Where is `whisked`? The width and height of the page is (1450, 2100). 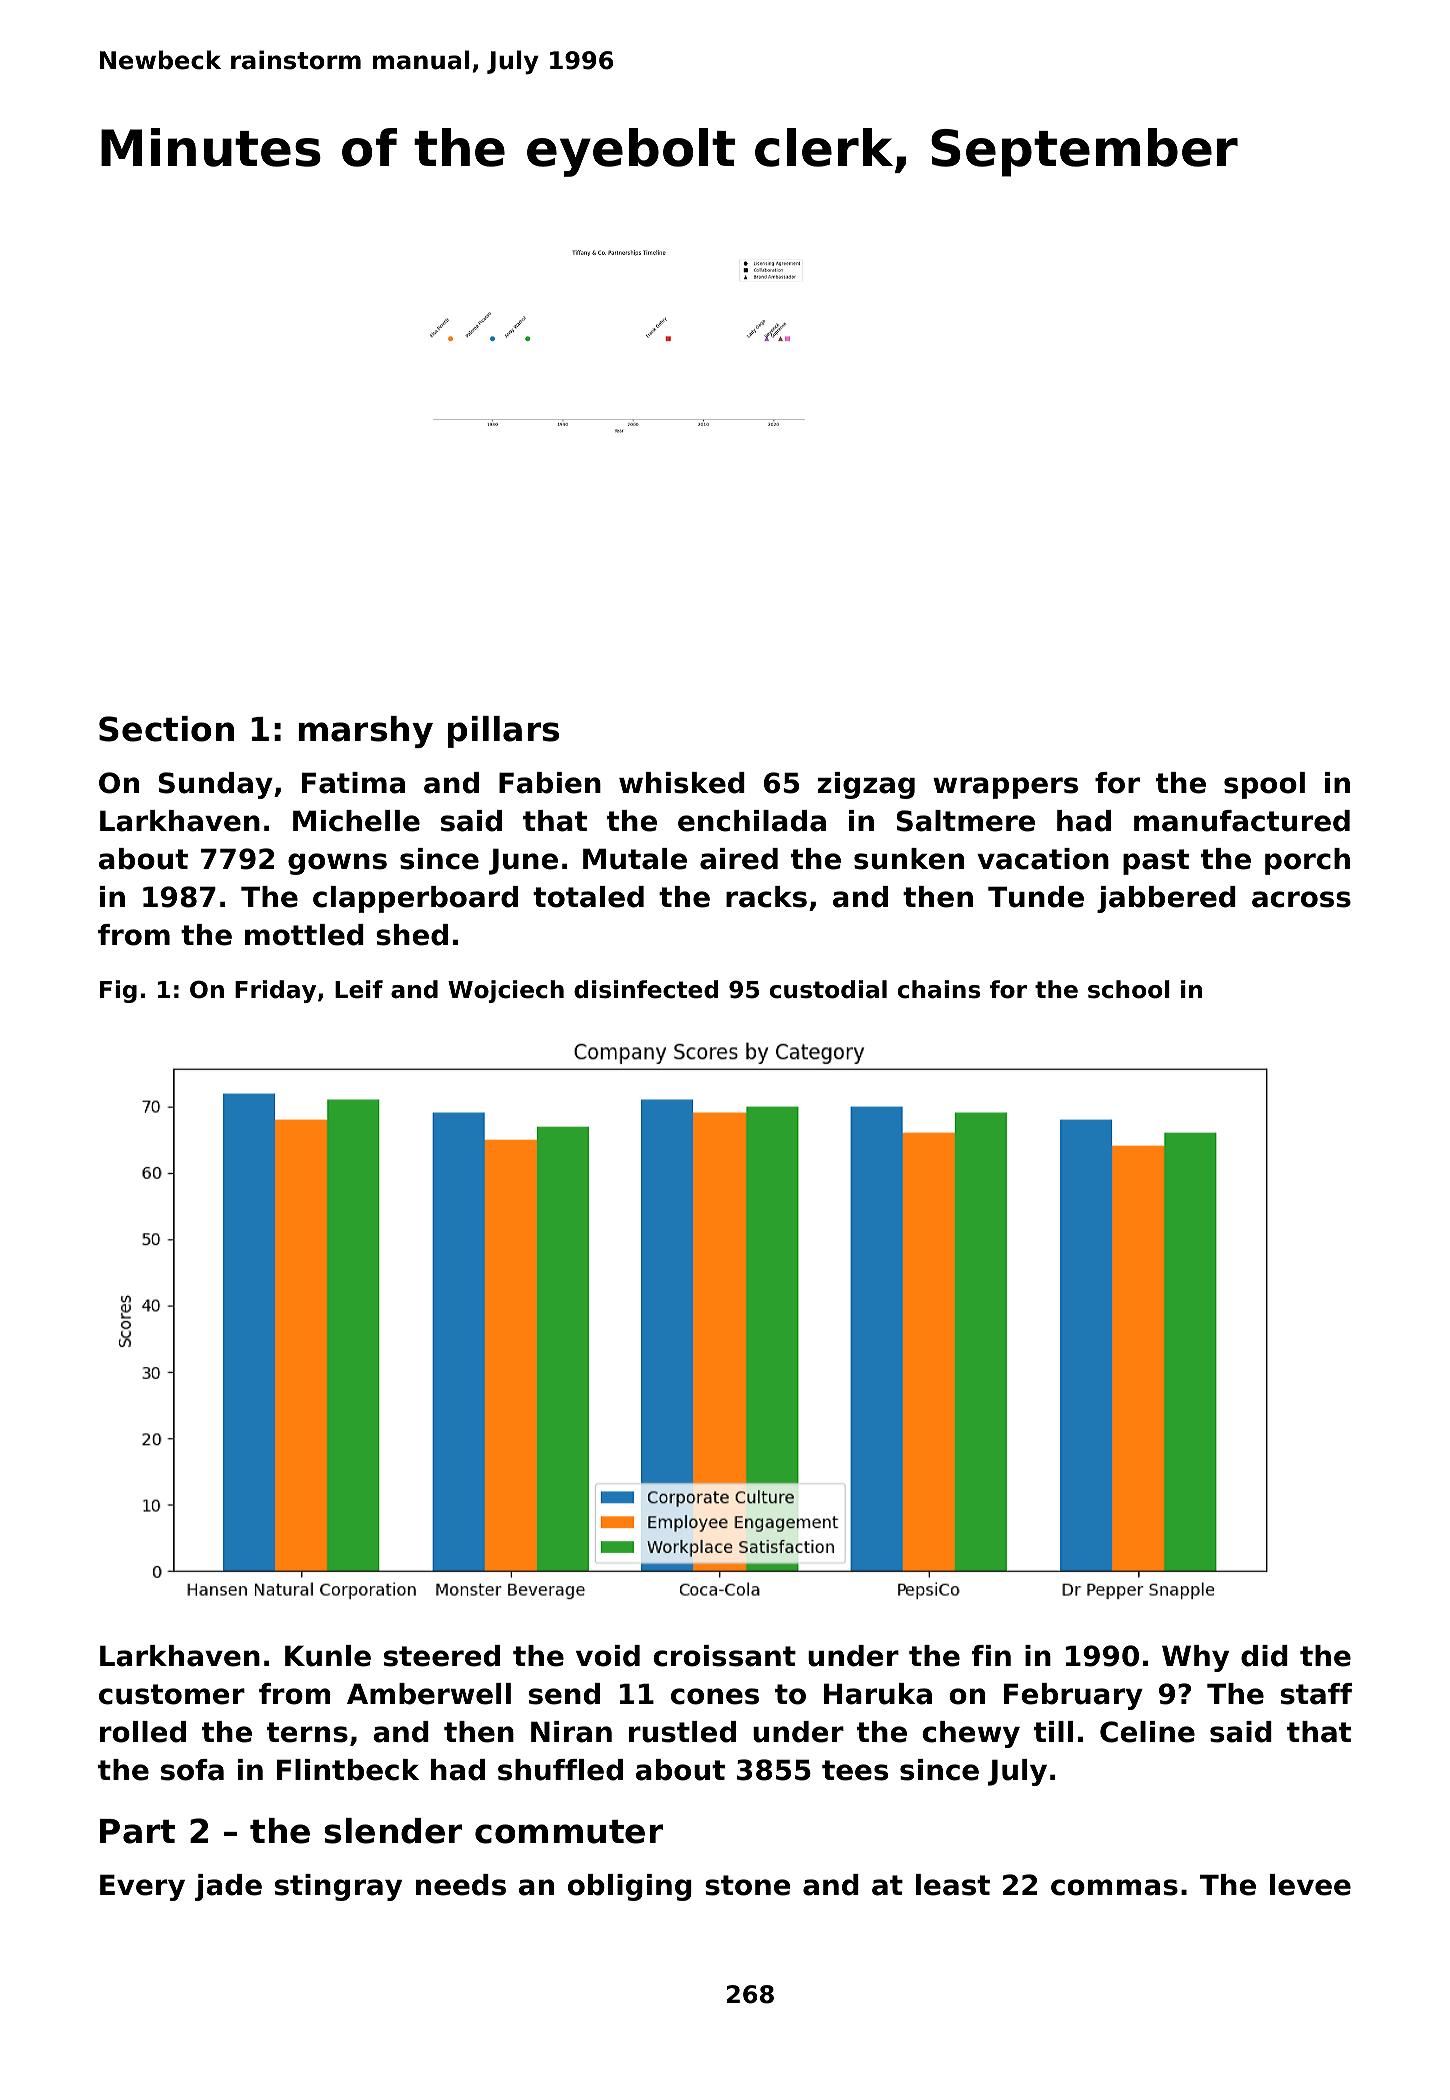
whisked is located at coordinates (682, 783).
